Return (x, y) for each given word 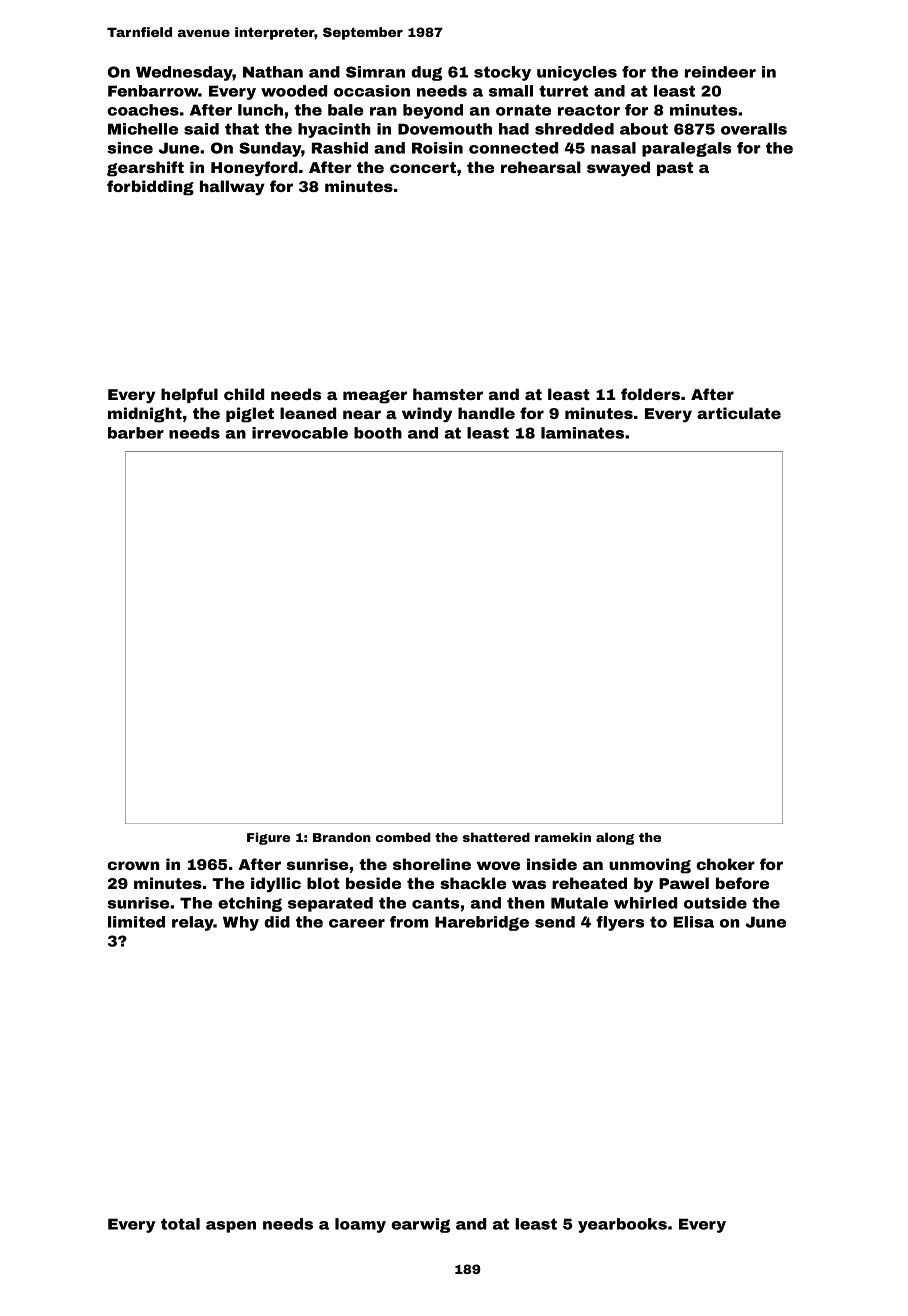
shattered (496, 837)
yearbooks (622, 1225)
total (180, 1224)
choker (725, 864)
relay (193, 923)
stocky (502, 73)
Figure (268, 838)
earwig (420, 1225)
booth (378, 433)
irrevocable (300, 433)
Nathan (273, 72)
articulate (739, 413)
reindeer (720, 72)
